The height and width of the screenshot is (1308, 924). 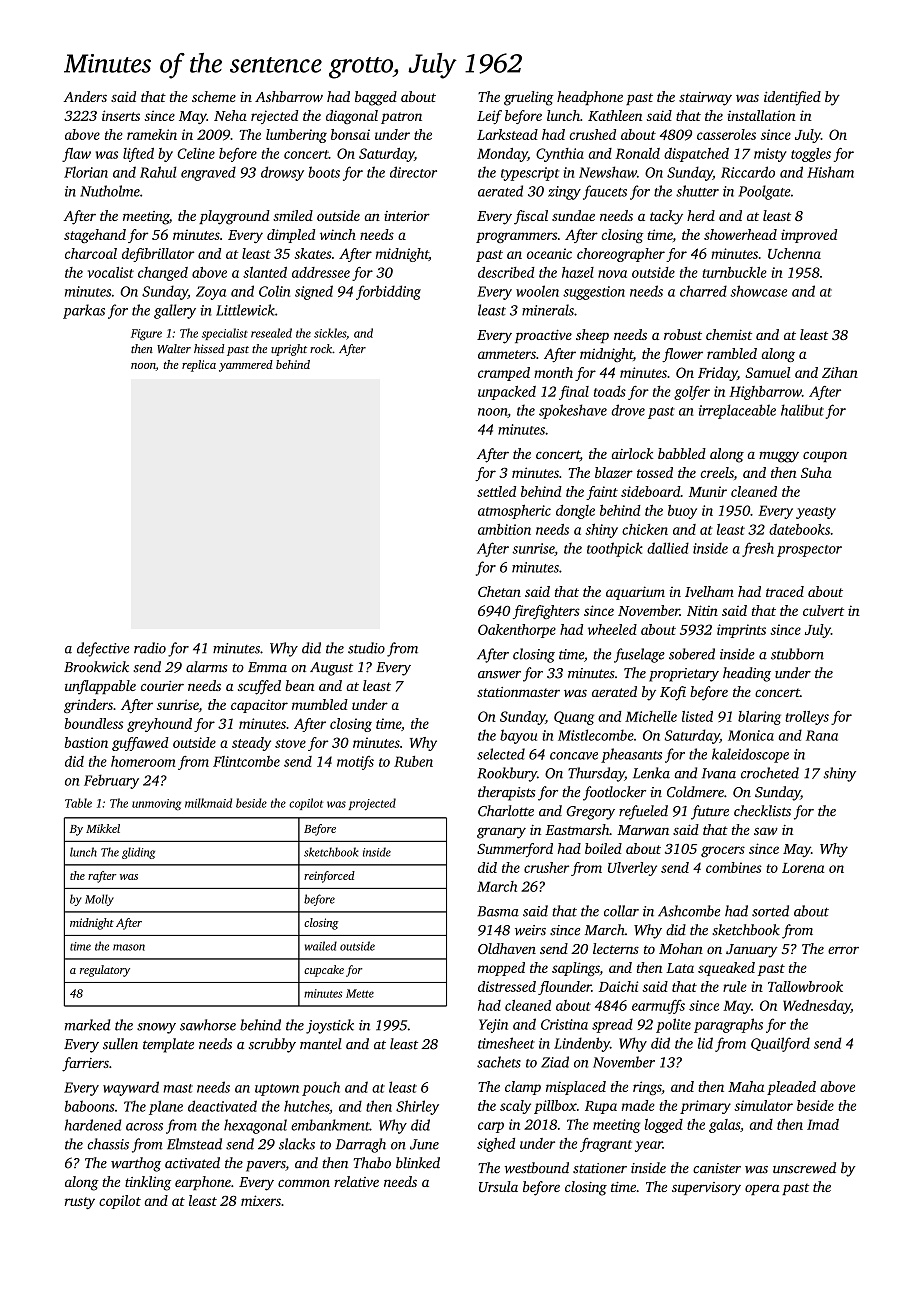 What do you see at coordinates (682, 453) in the screenshot?
I see `babbled` at bounding box center [682, 453].
